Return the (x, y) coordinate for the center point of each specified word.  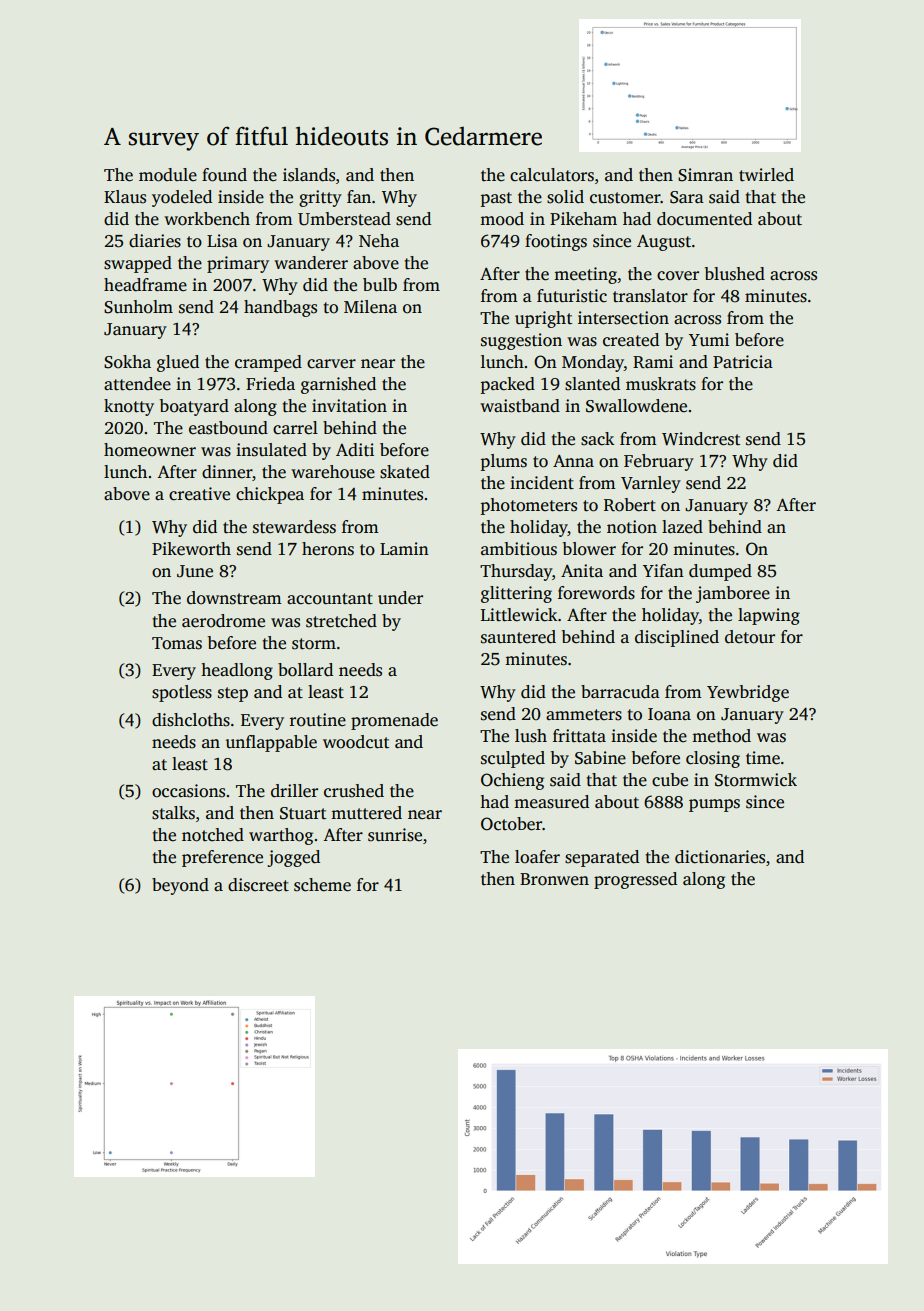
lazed (682, 527)
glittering (516, 594)
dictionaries (720, 857)
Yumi (709, 340)
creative (199, 494)
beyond (180, 886)
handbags (280, 308)
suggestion (521, 341)
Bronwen (554, 879)
